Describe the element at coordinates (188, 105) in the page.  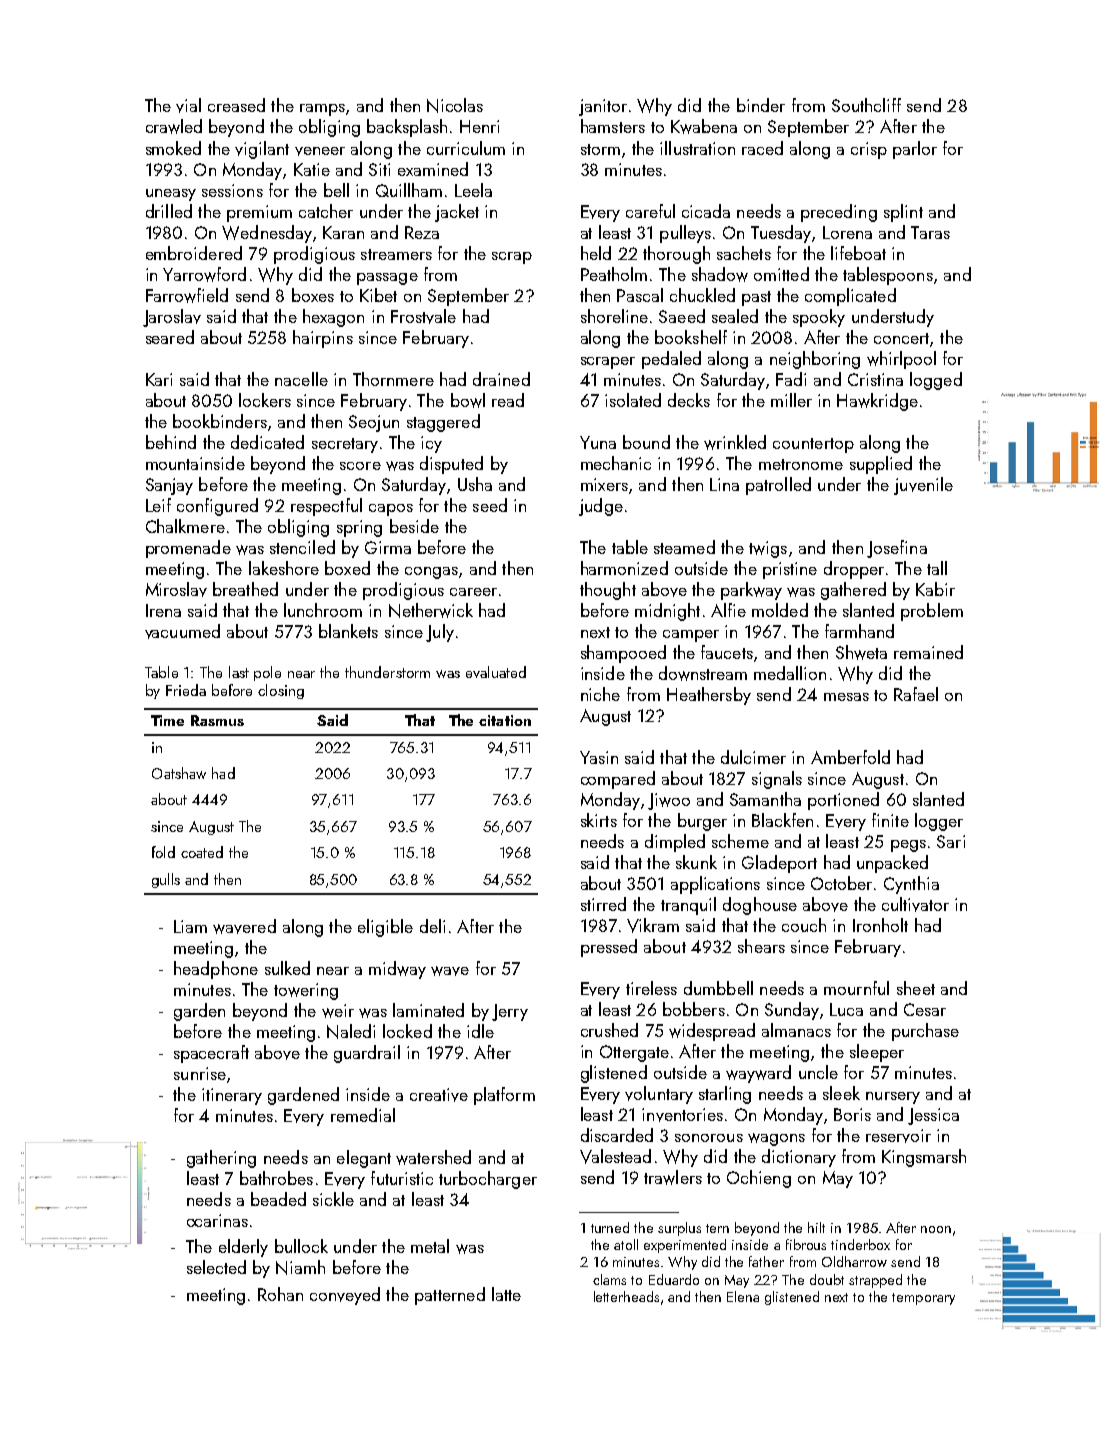
I see `vial` at that location.
